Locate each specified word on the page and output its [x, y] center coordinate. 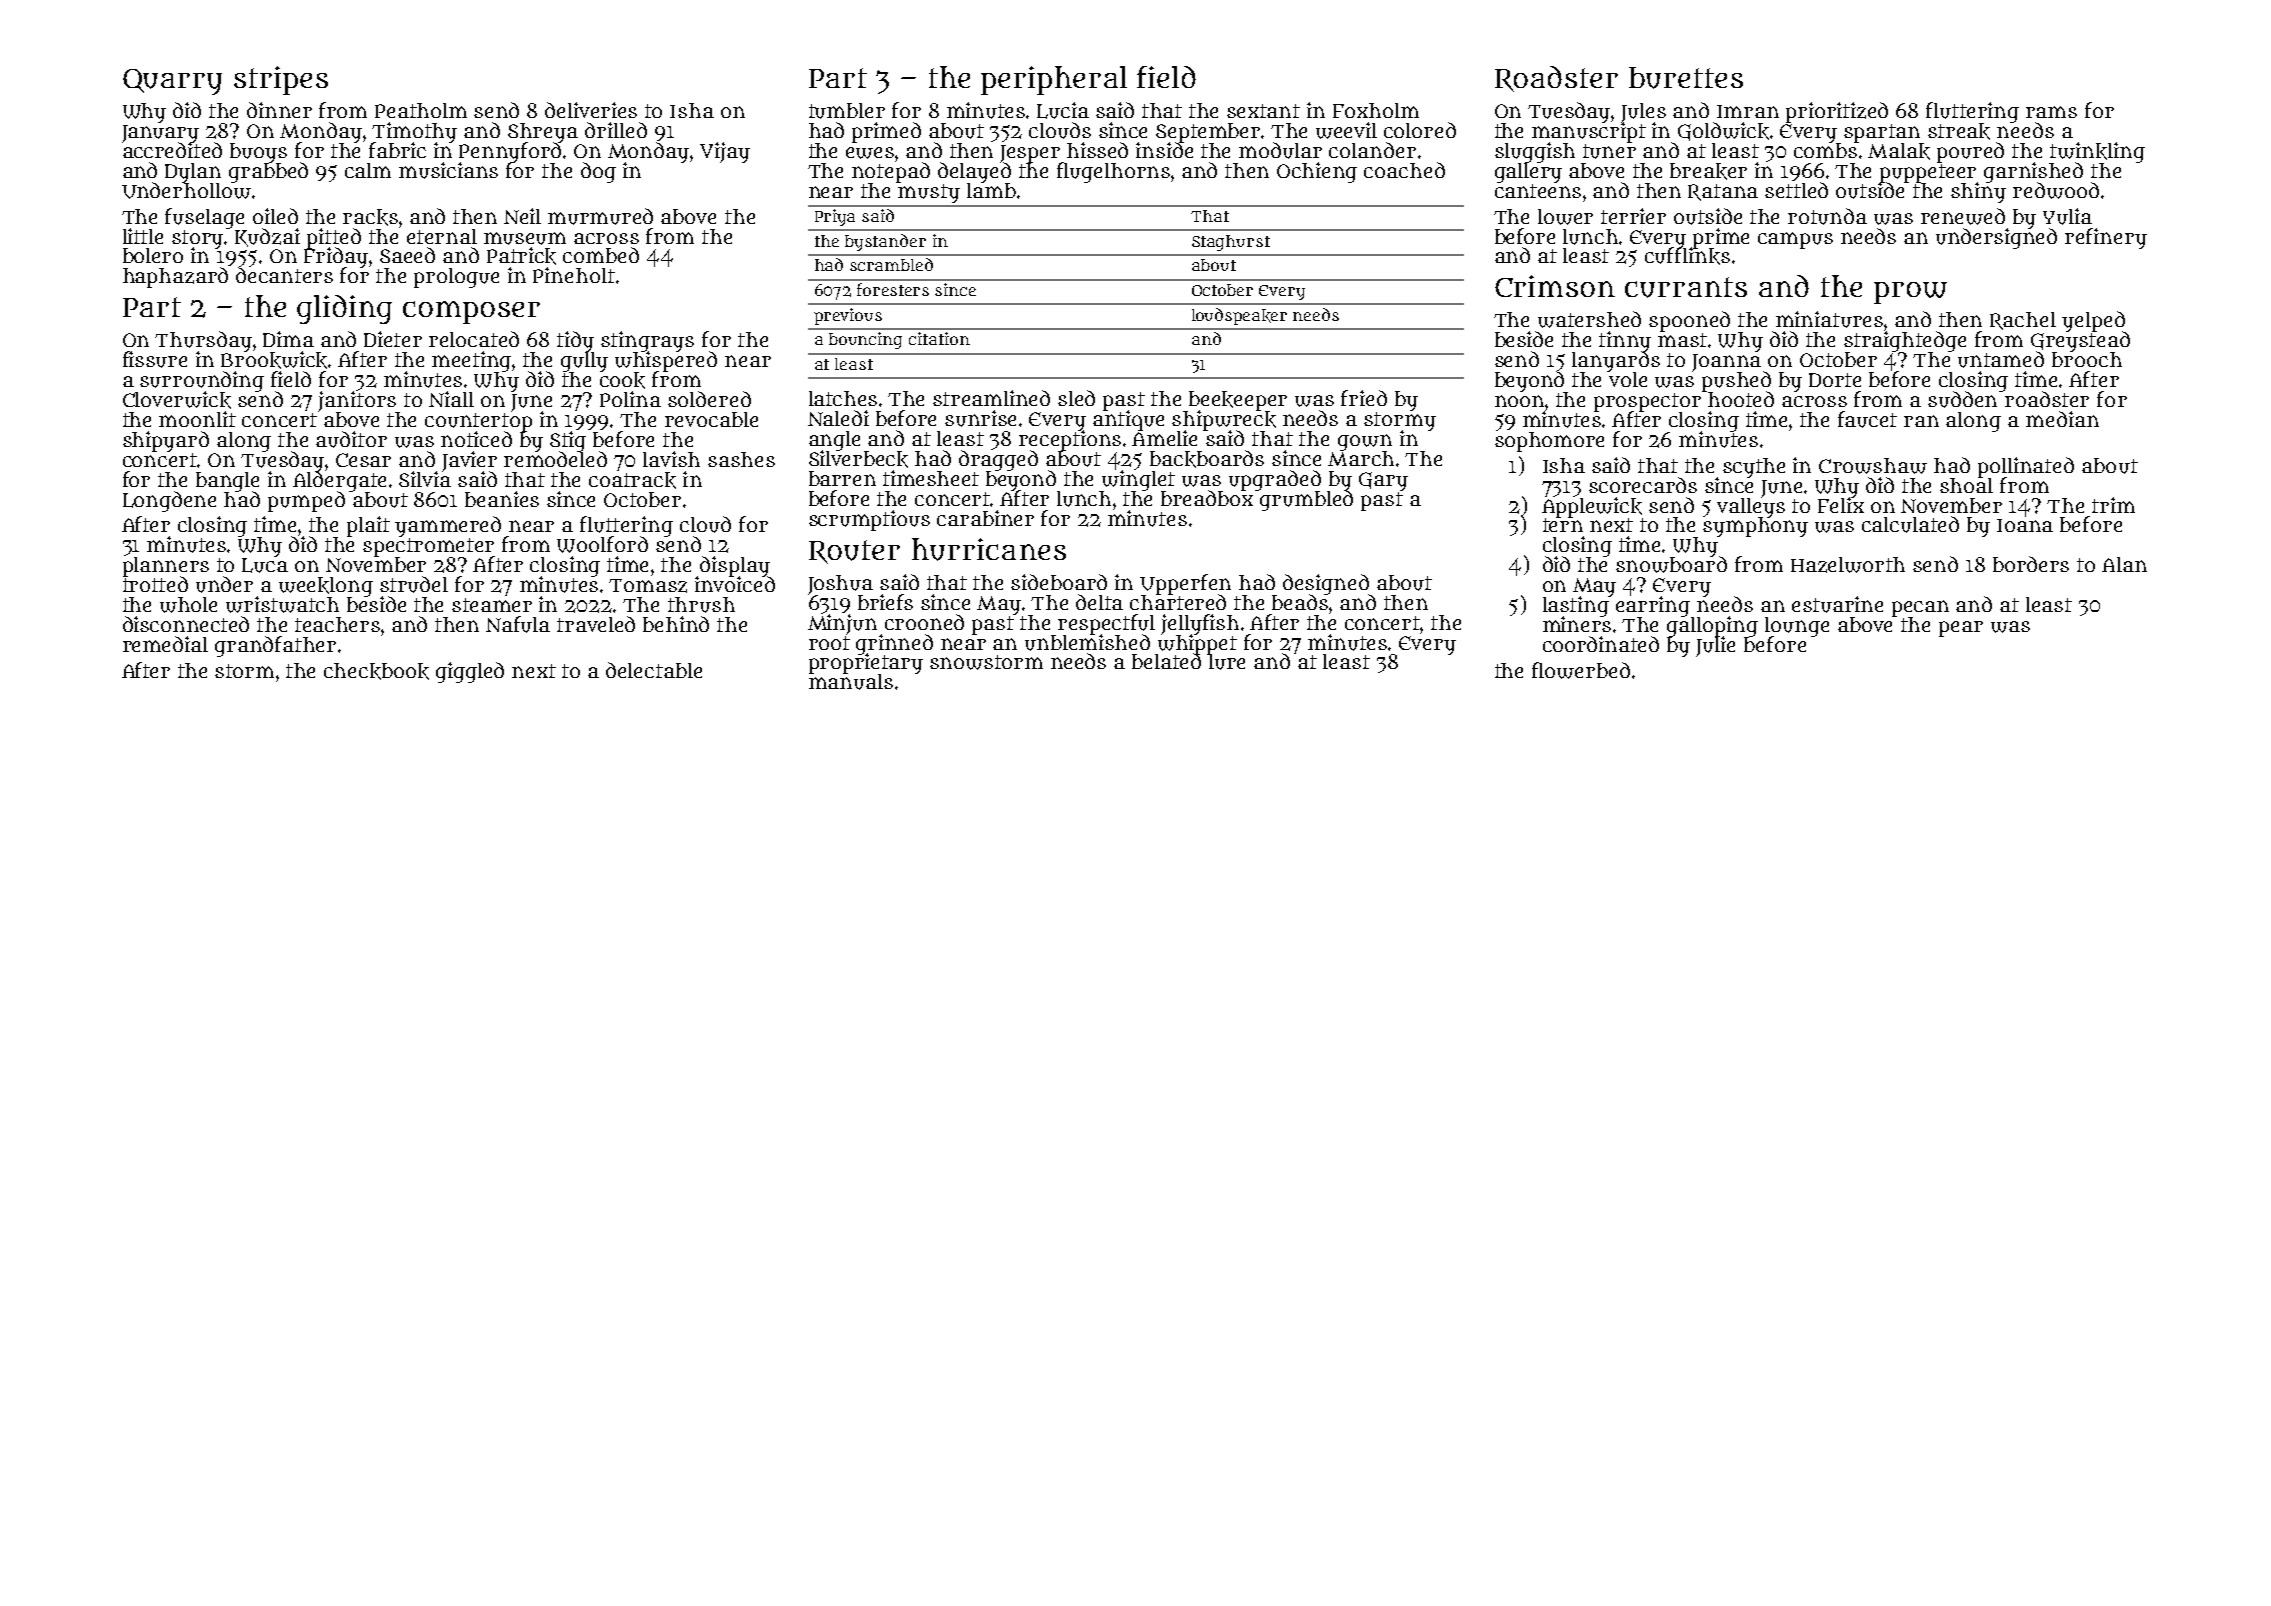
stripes [281, 80]
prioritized [1837, 112]
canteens [1538, 191]
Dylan [193, 173]
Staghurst [1231, 243]
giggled [470, 672]
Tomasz [648, 586]
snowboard [1671, 565]
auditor [351, 439]
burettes [1686, 78]
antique [1128, 421]
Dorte [1835, 380]
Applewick [1592, 507]
